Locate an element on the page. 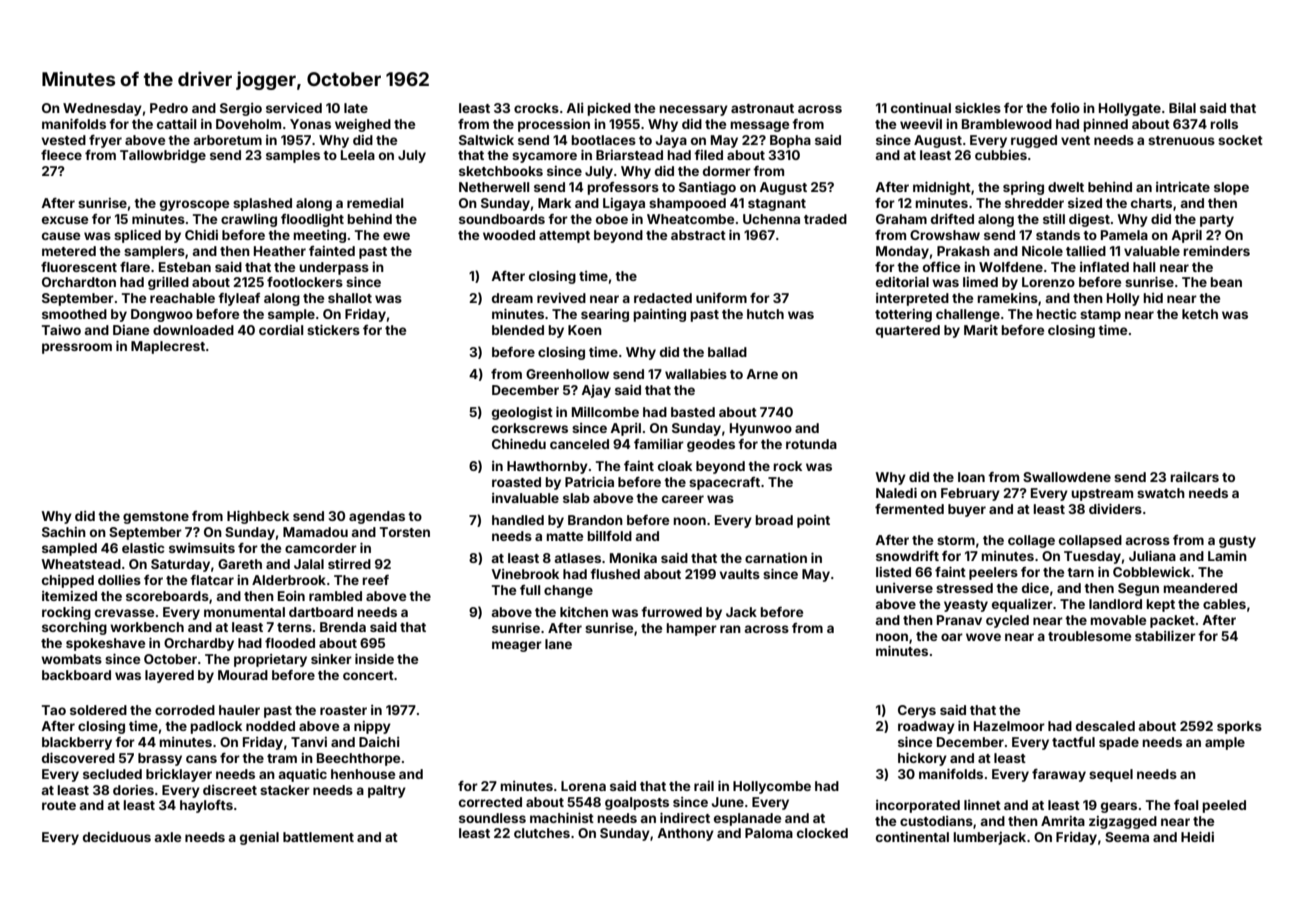 This page has height=924, width=1308. career is located at coordinates (683, 499).
